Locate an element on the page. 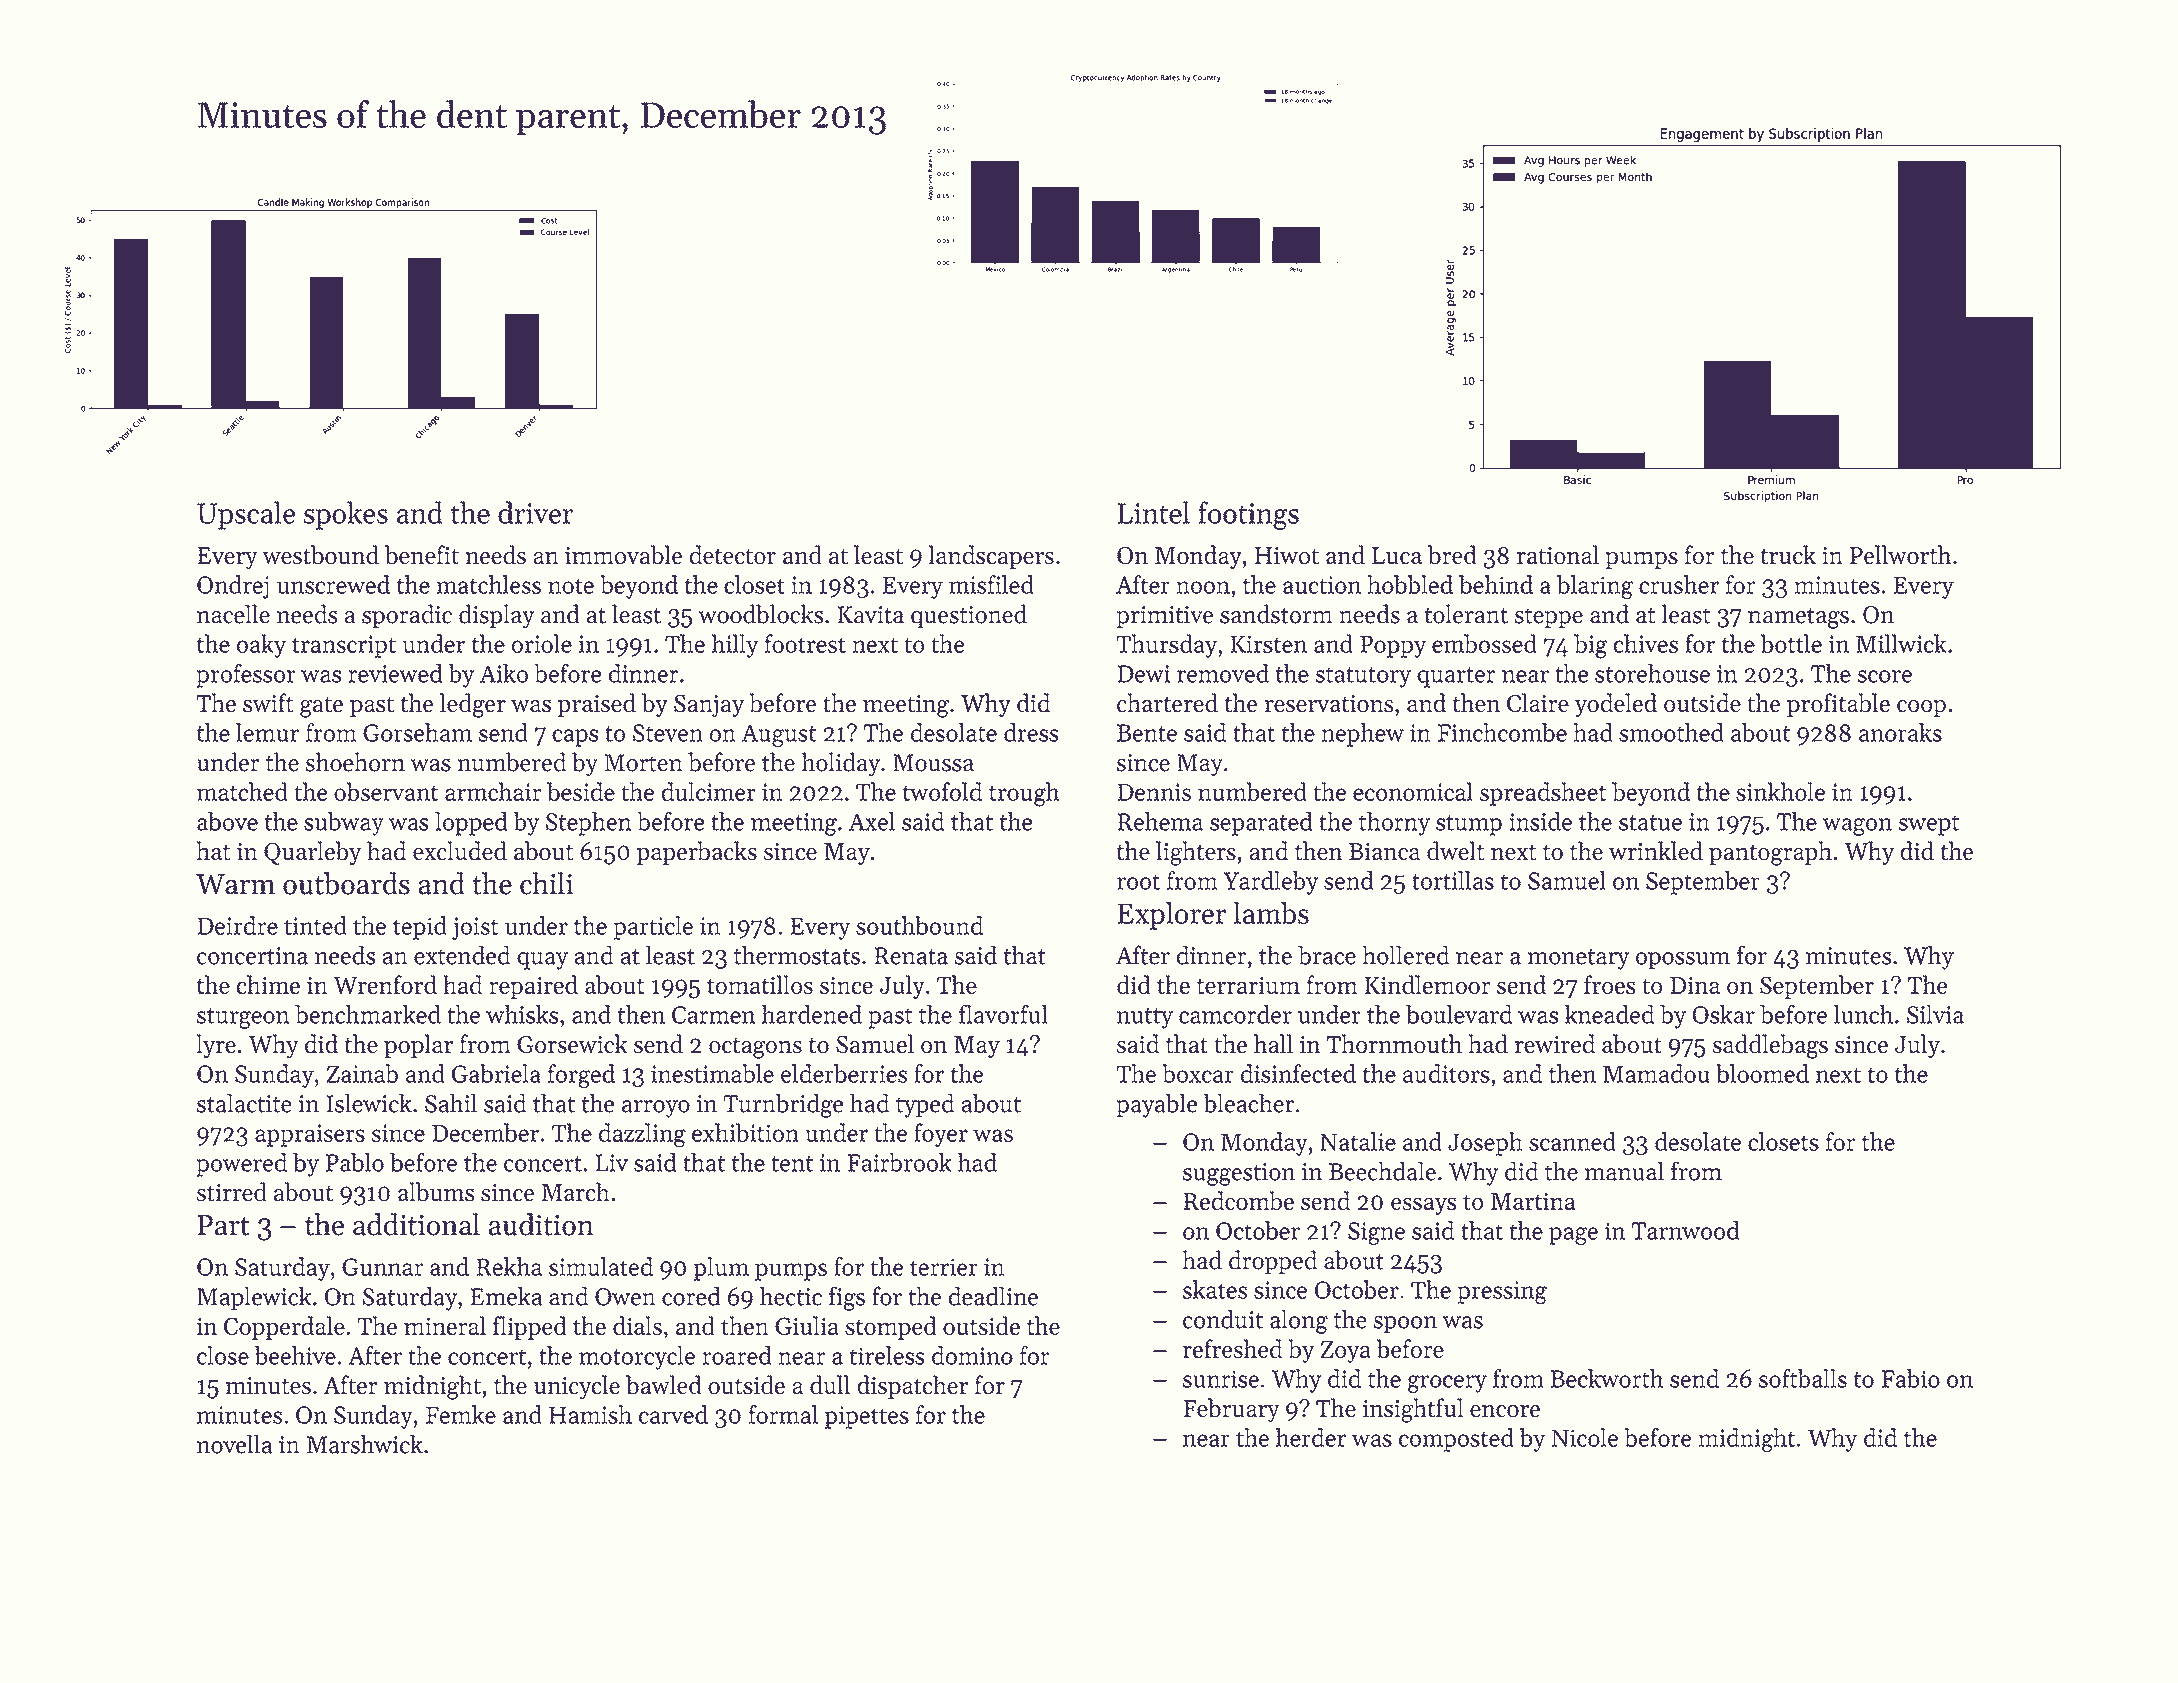  holiday is located at coordinates (841, 764).
